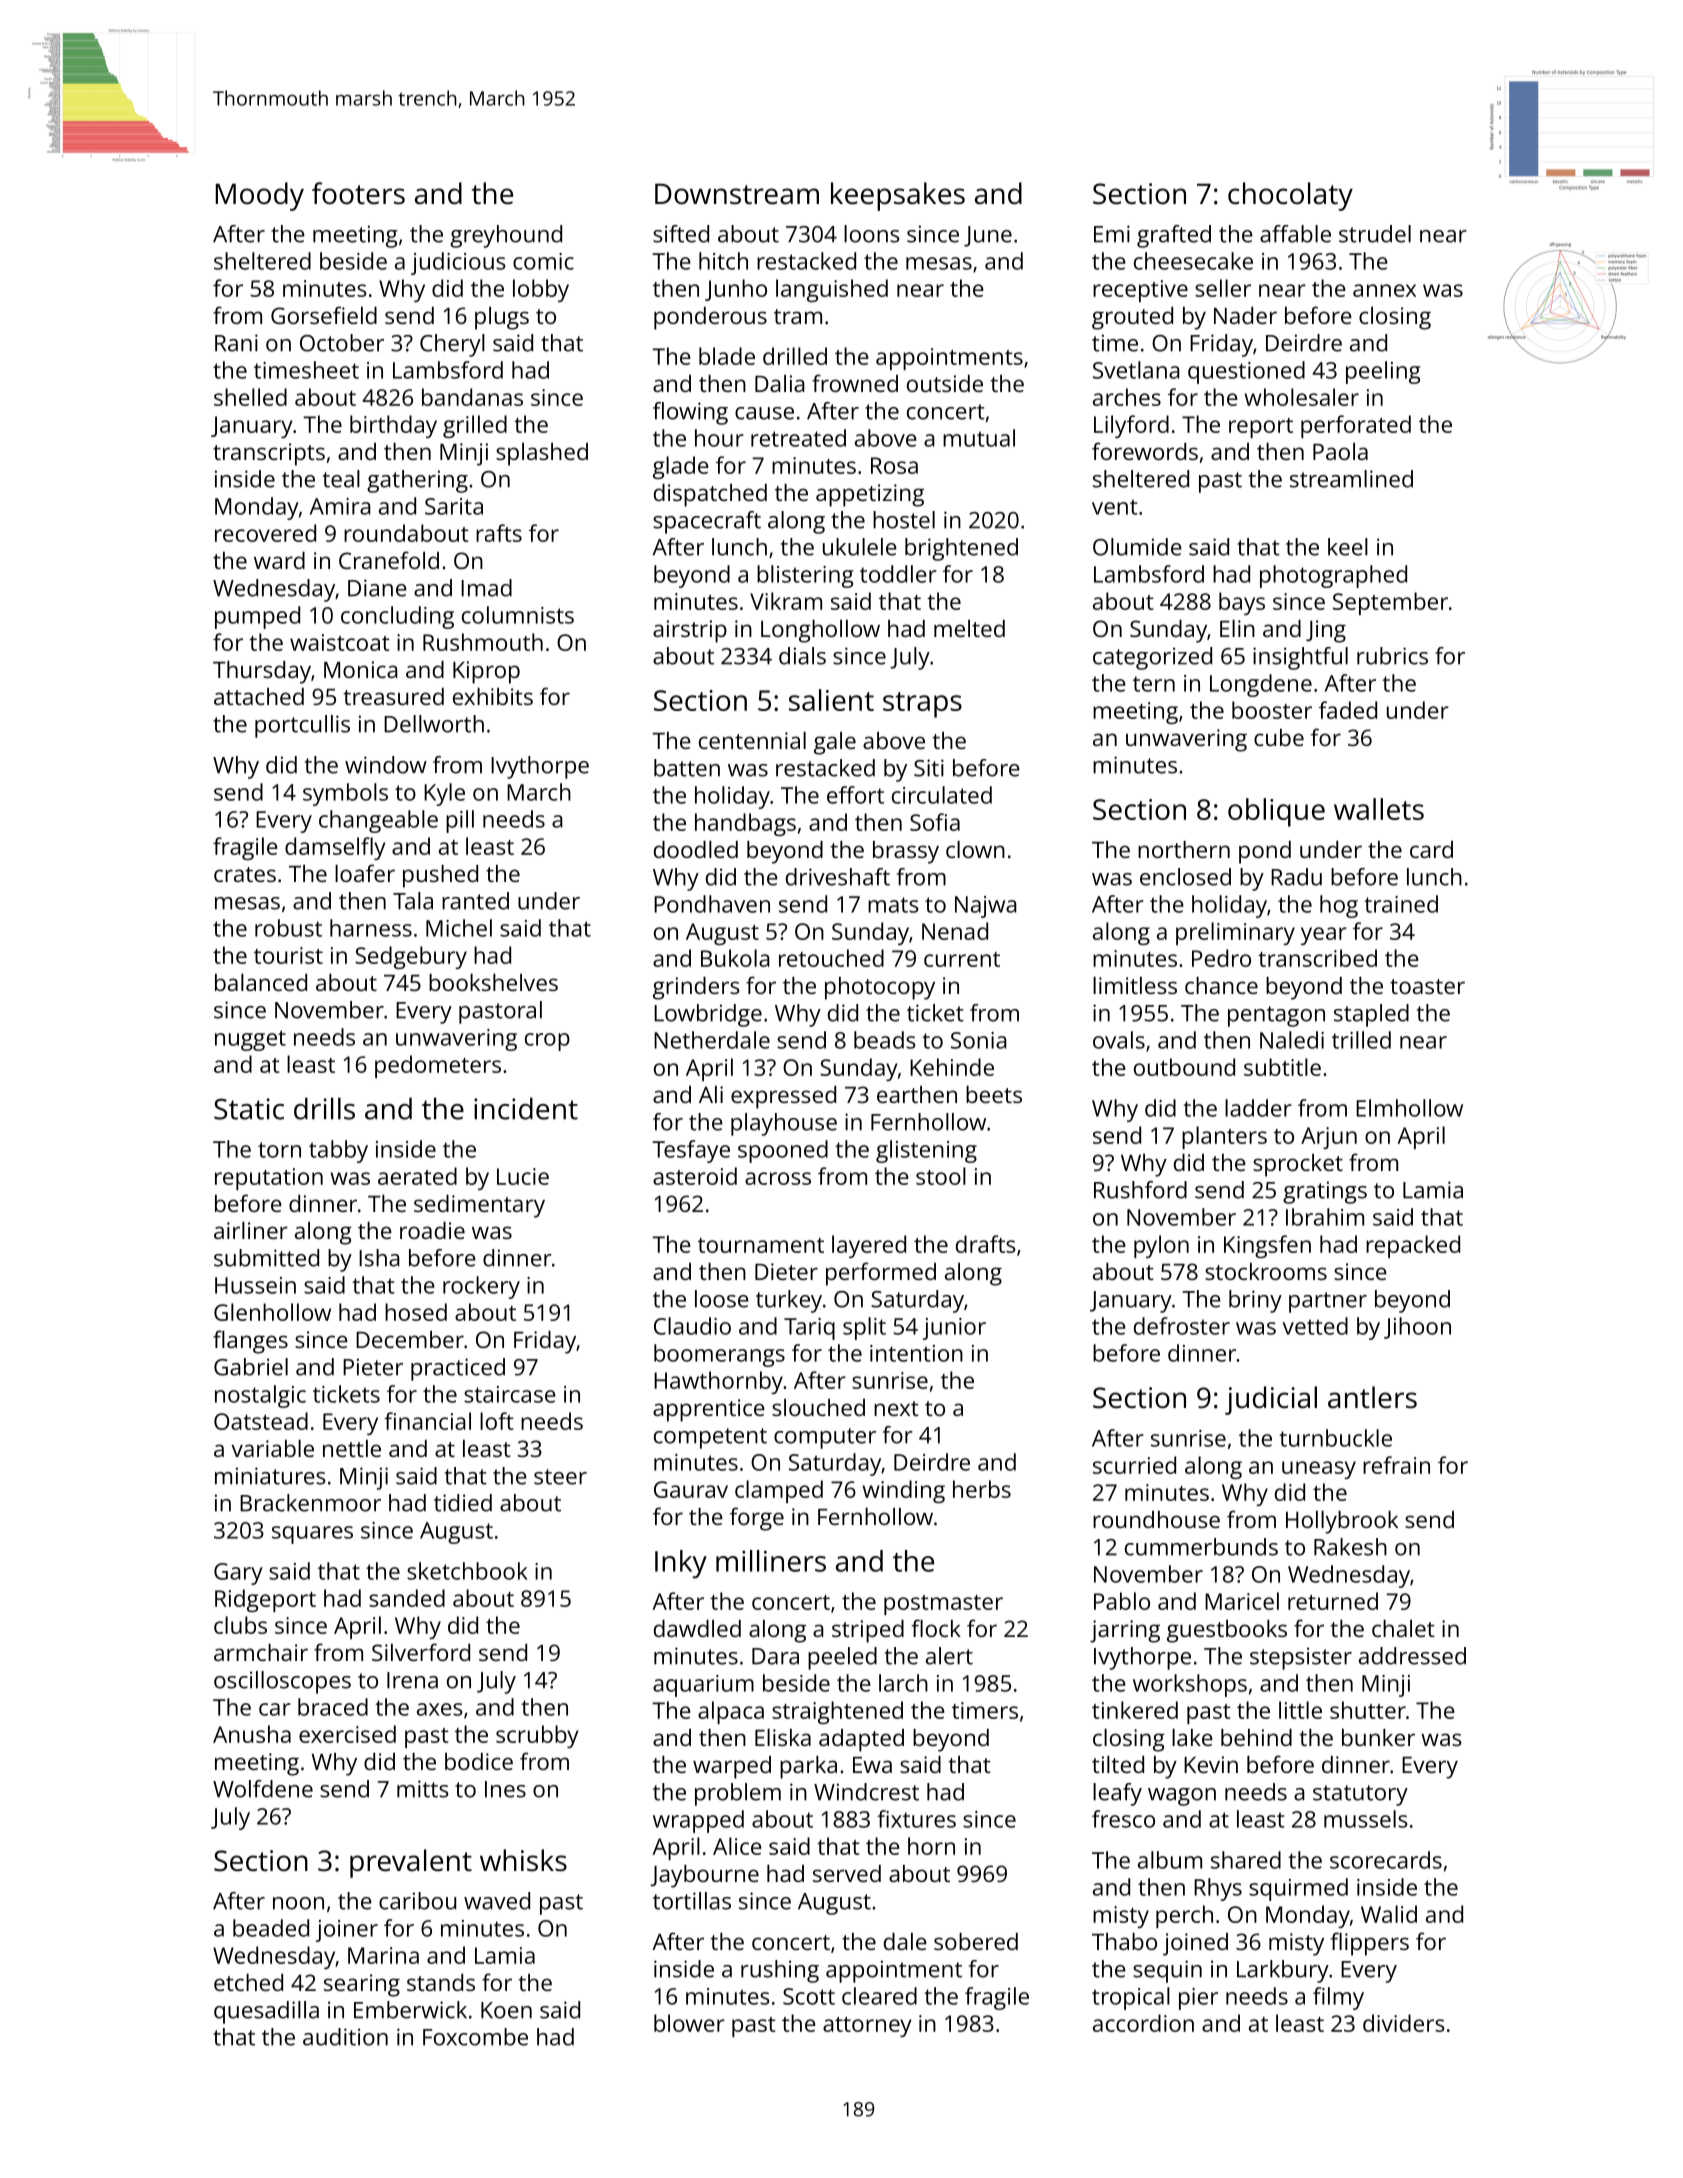  What do you see at coordinates (783, 1151) in the page?
I see `spooned` at bounding box center [783, 1151].
